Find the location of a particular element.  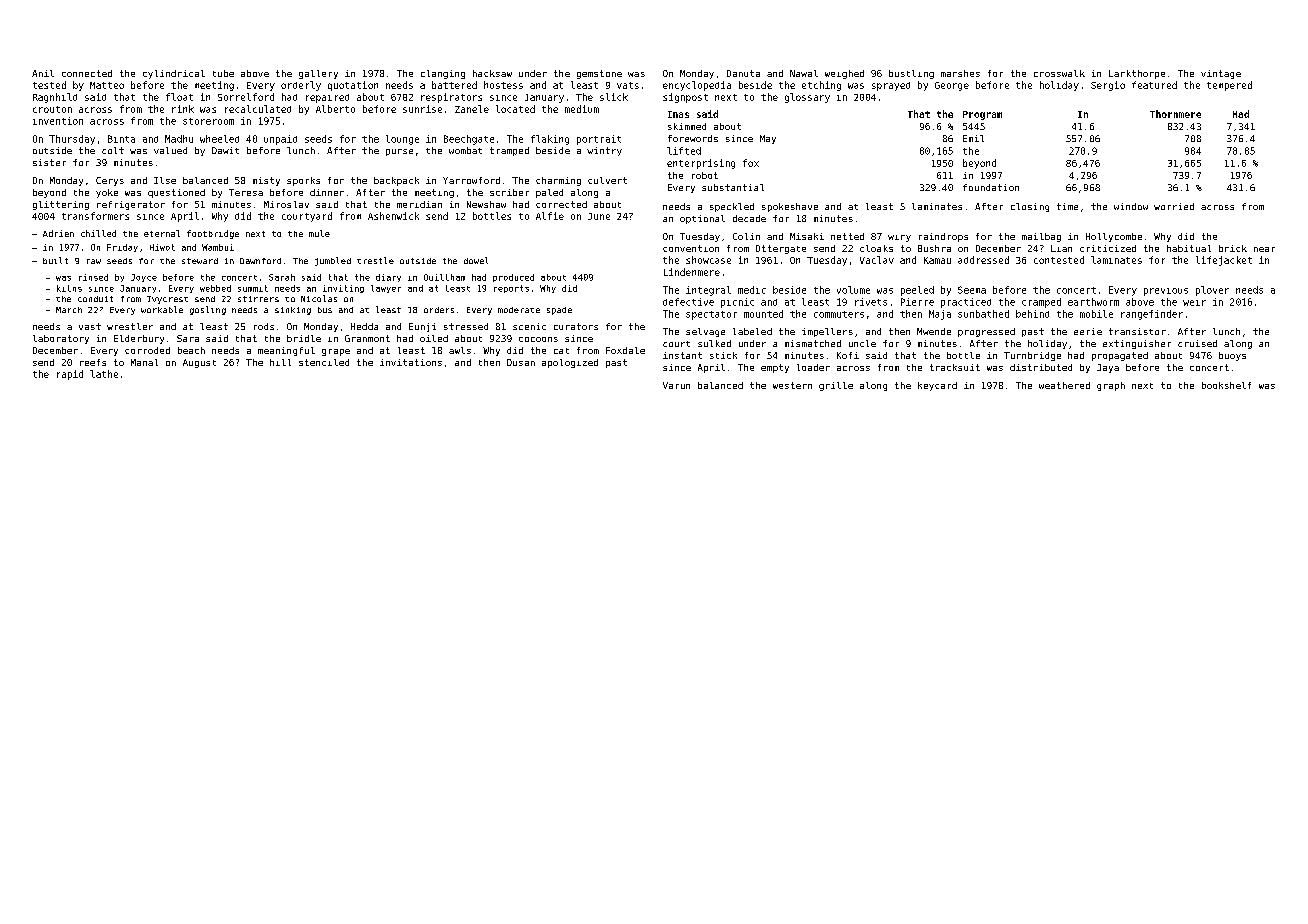

lifejacket is located at coordinates (1224, 261).
